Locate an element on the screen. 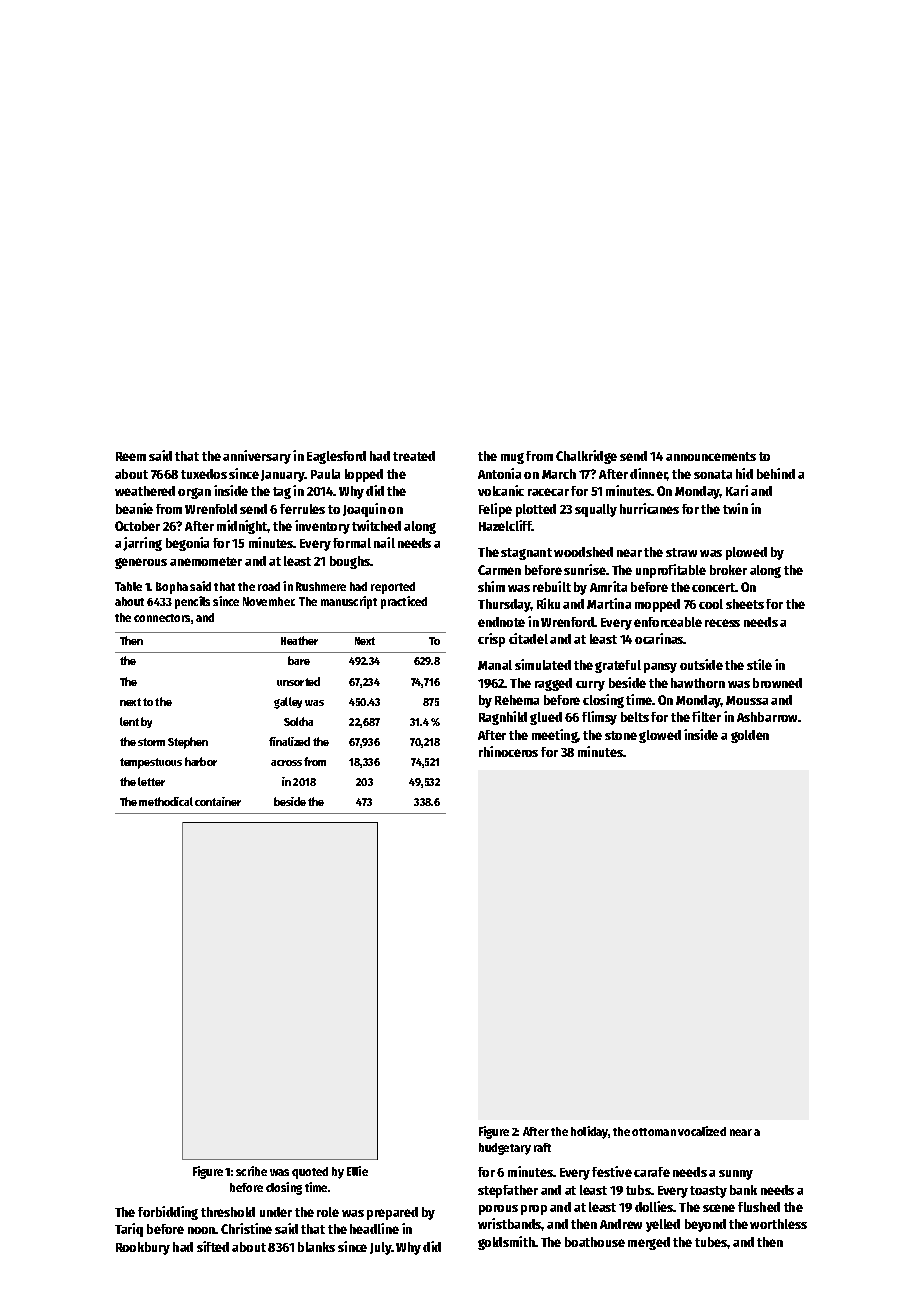 The width and height of the screenshot is (924, 1308). enforceable is located at coordinates (668, 622).
